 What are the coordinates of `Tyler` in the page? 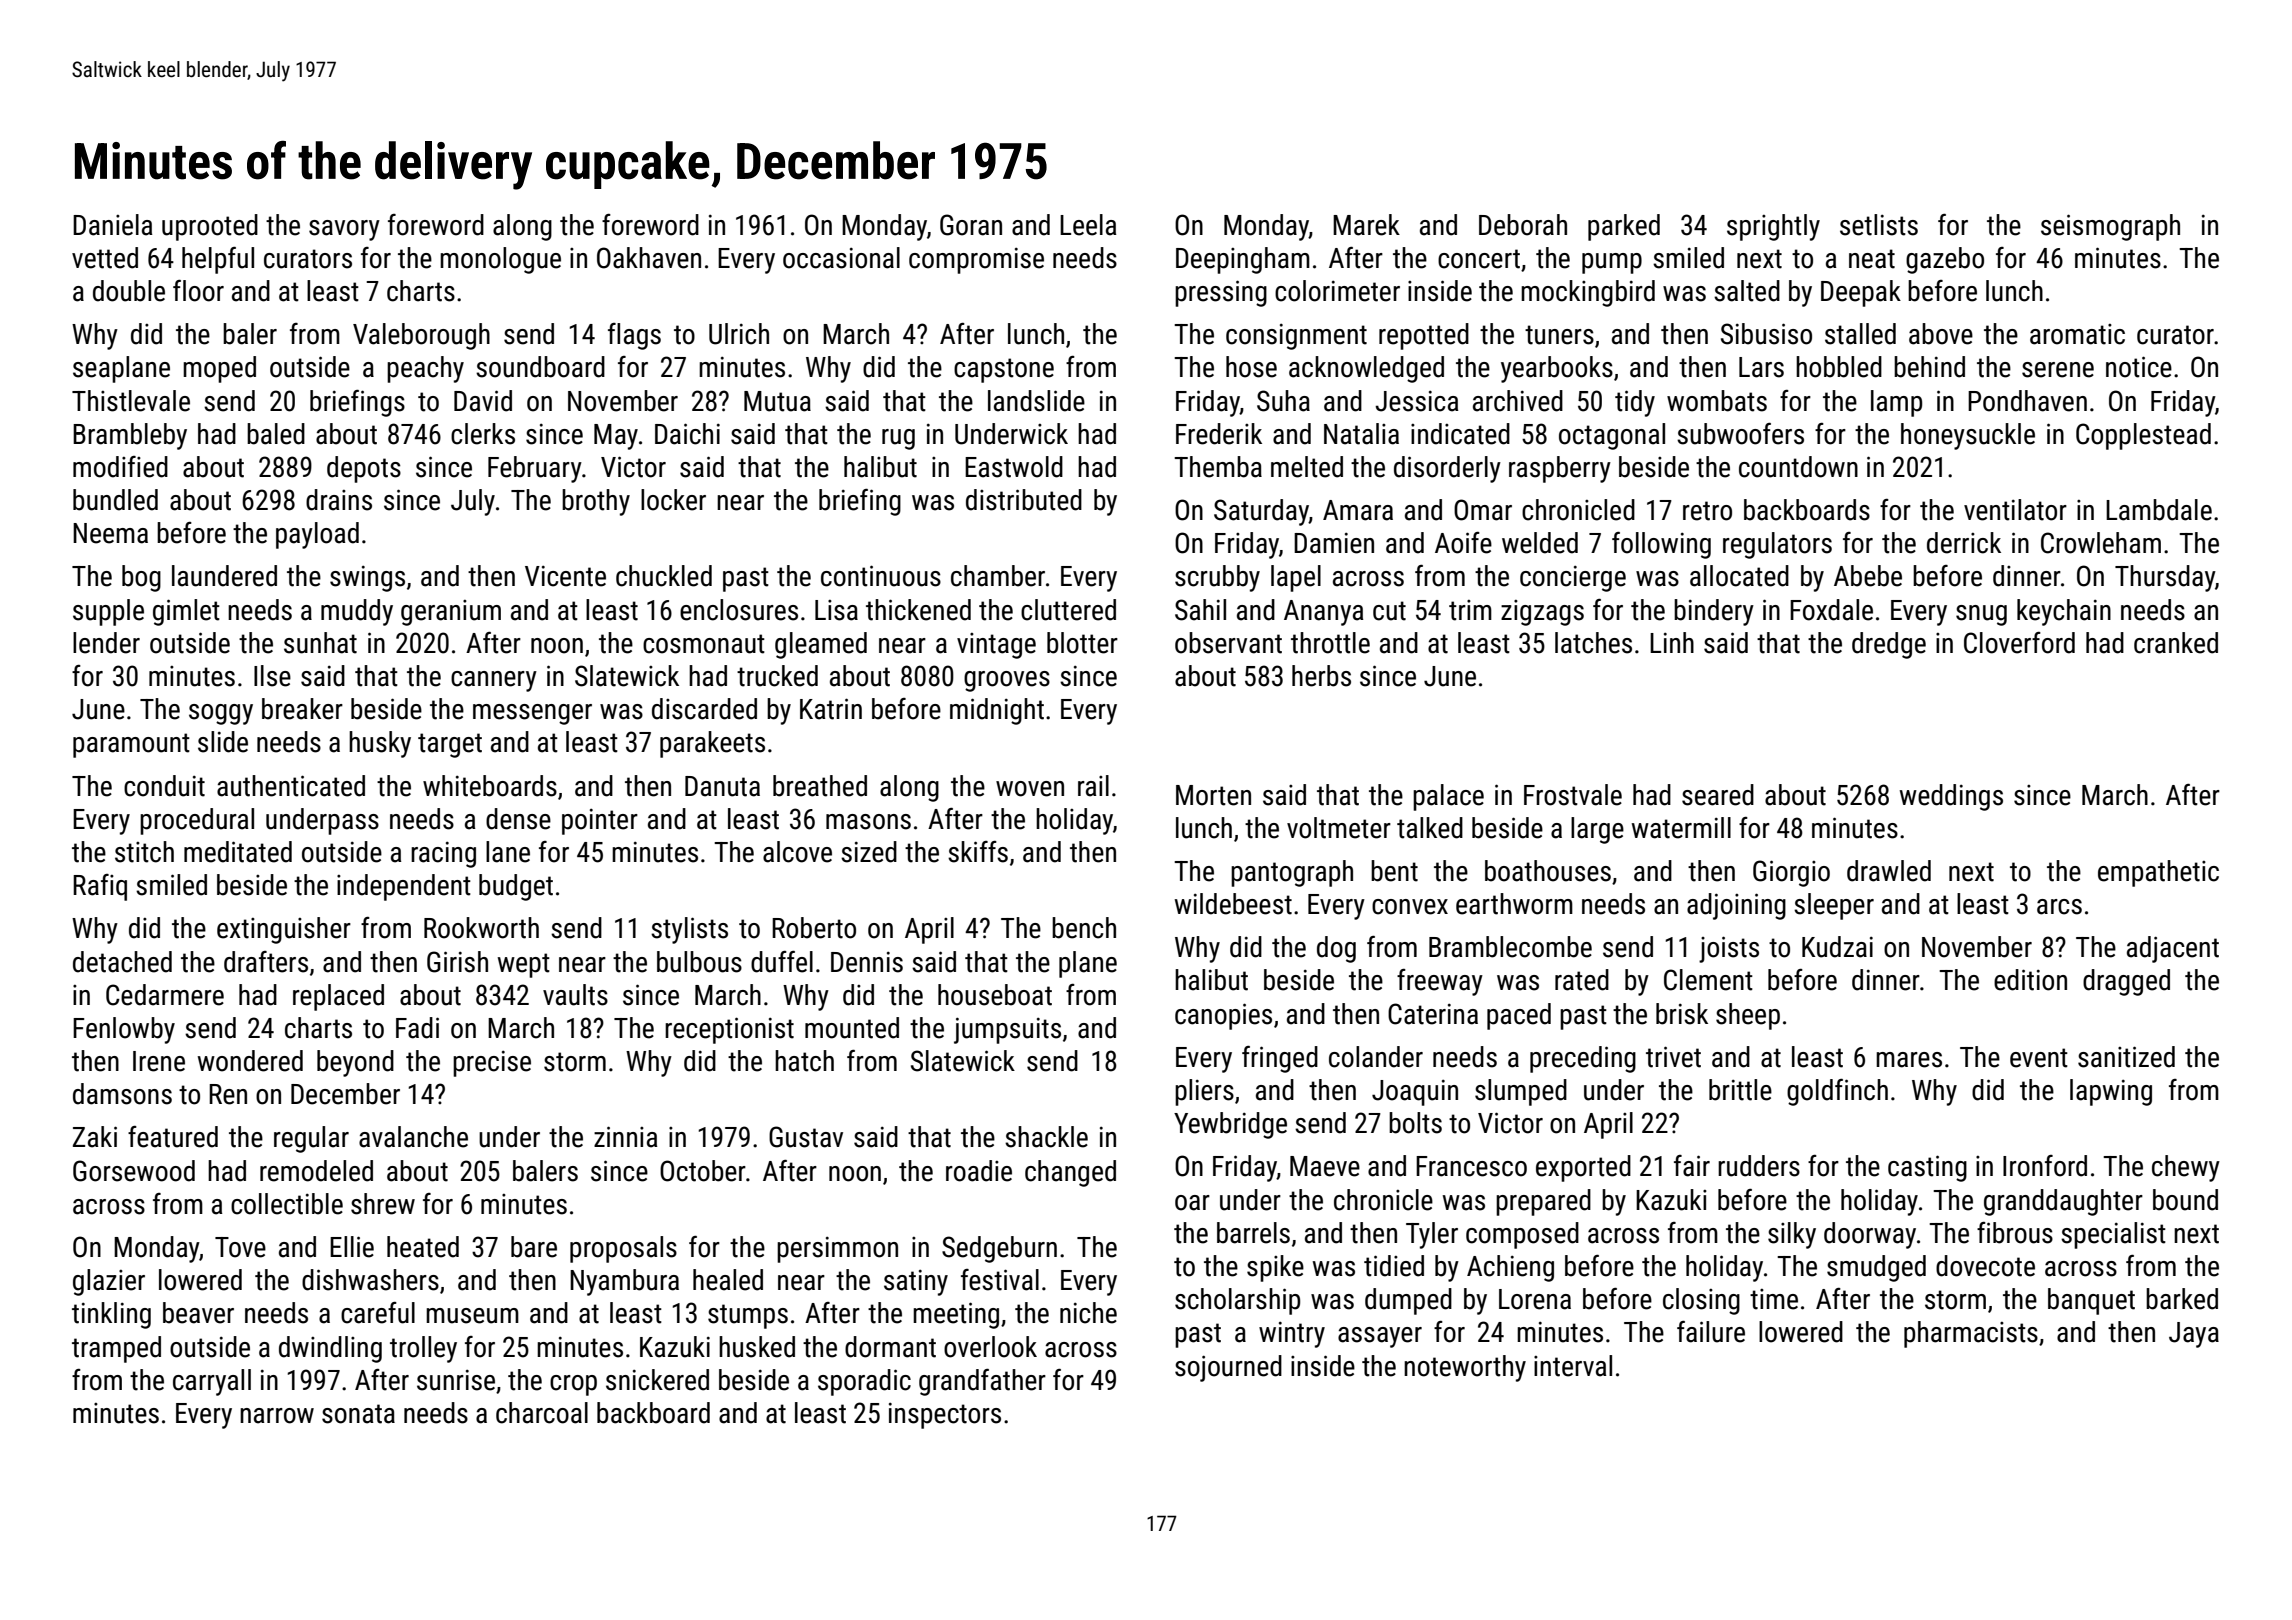 It's located at (1432, 1235).
